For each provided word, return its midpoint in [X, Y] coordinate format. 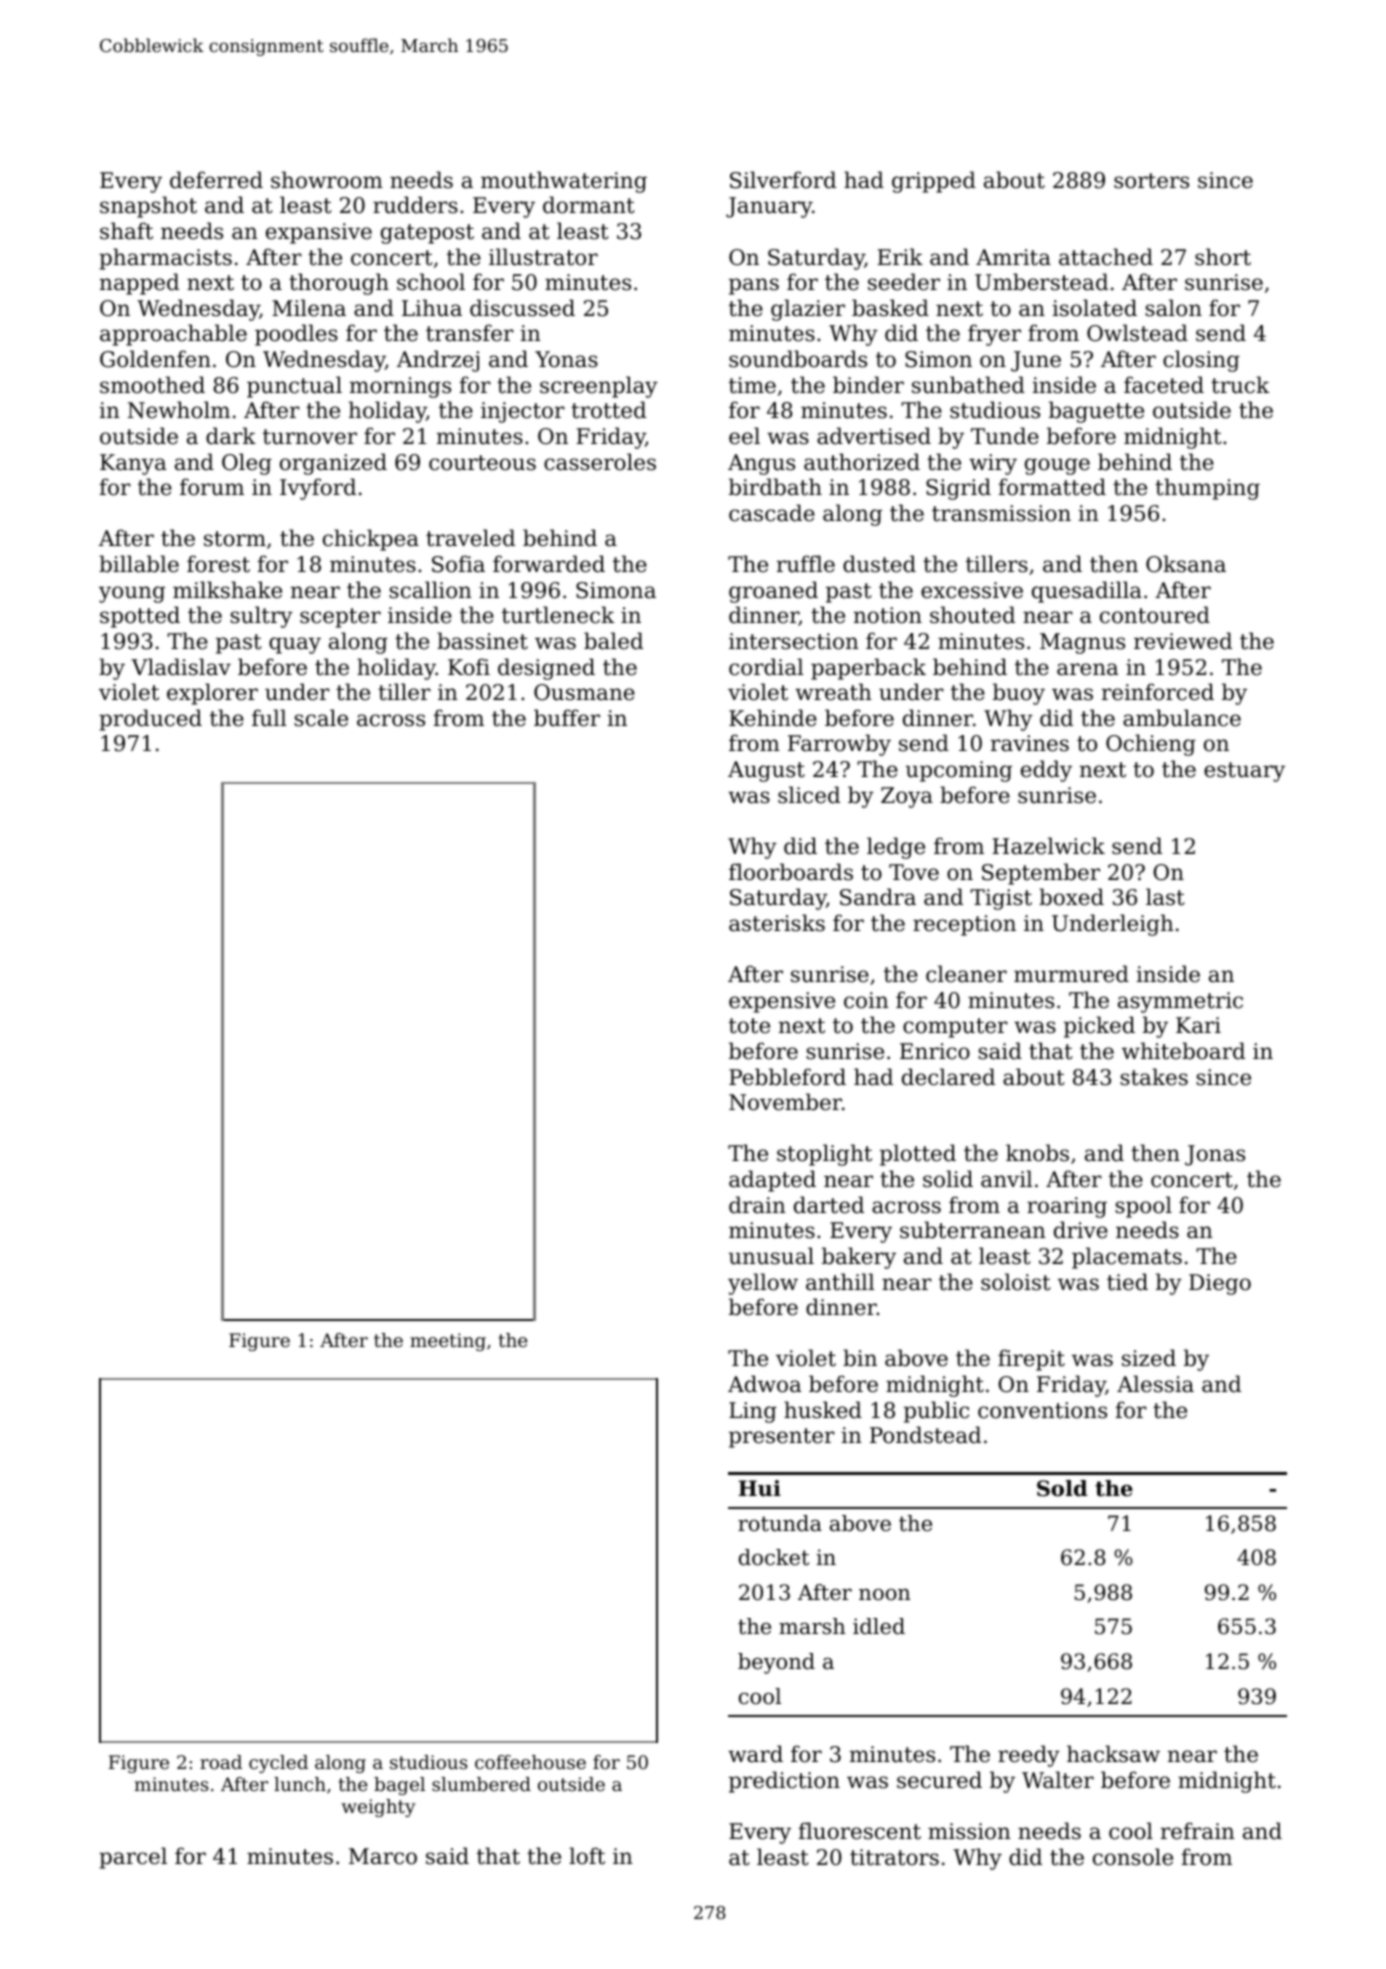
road [221, 1762]
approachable [173, 335]
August [766, 771]
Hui [759, 1488]
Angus [761, 464]
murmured [1071, 974]
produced [150, 720]
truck [1240, 385]
